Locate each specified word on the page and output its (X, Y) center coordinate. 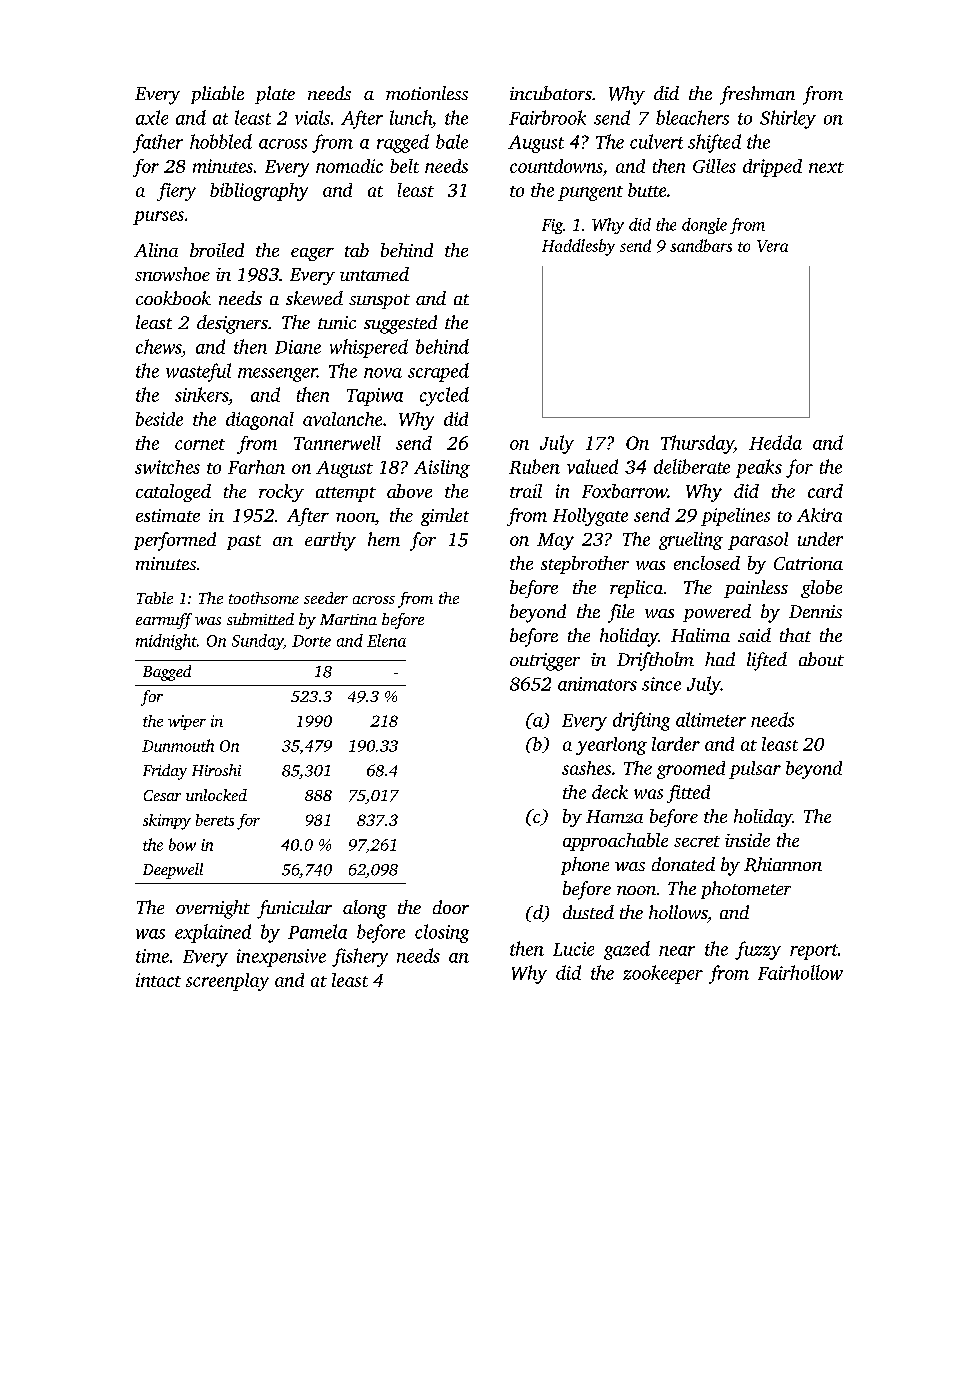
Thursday (697, 444)
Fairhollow (800, 972)
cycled (444, 396)
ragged (403, 143)
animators (597, 684)
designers (232, 324)
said (754, 635)
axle (152, 117)
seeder (326, 598)
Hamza (614, 816)
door (451, 907)
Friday (165, 772)
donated (683, 864)
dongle (704, 226)
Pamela (317, 931)
